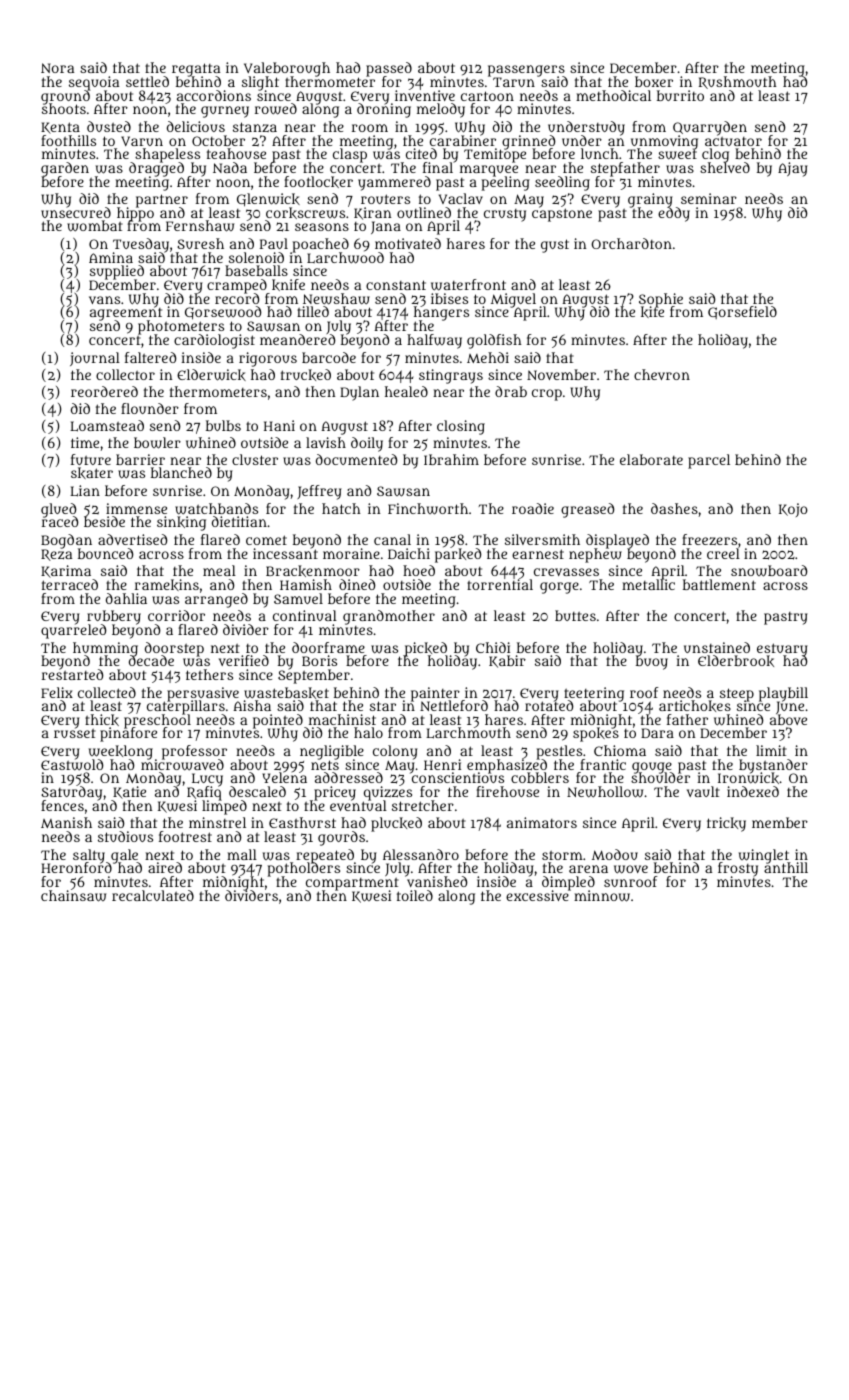 The height and width of the screenshot is (1400, 849). I want to click on Newhollow, so click(605, 792).
